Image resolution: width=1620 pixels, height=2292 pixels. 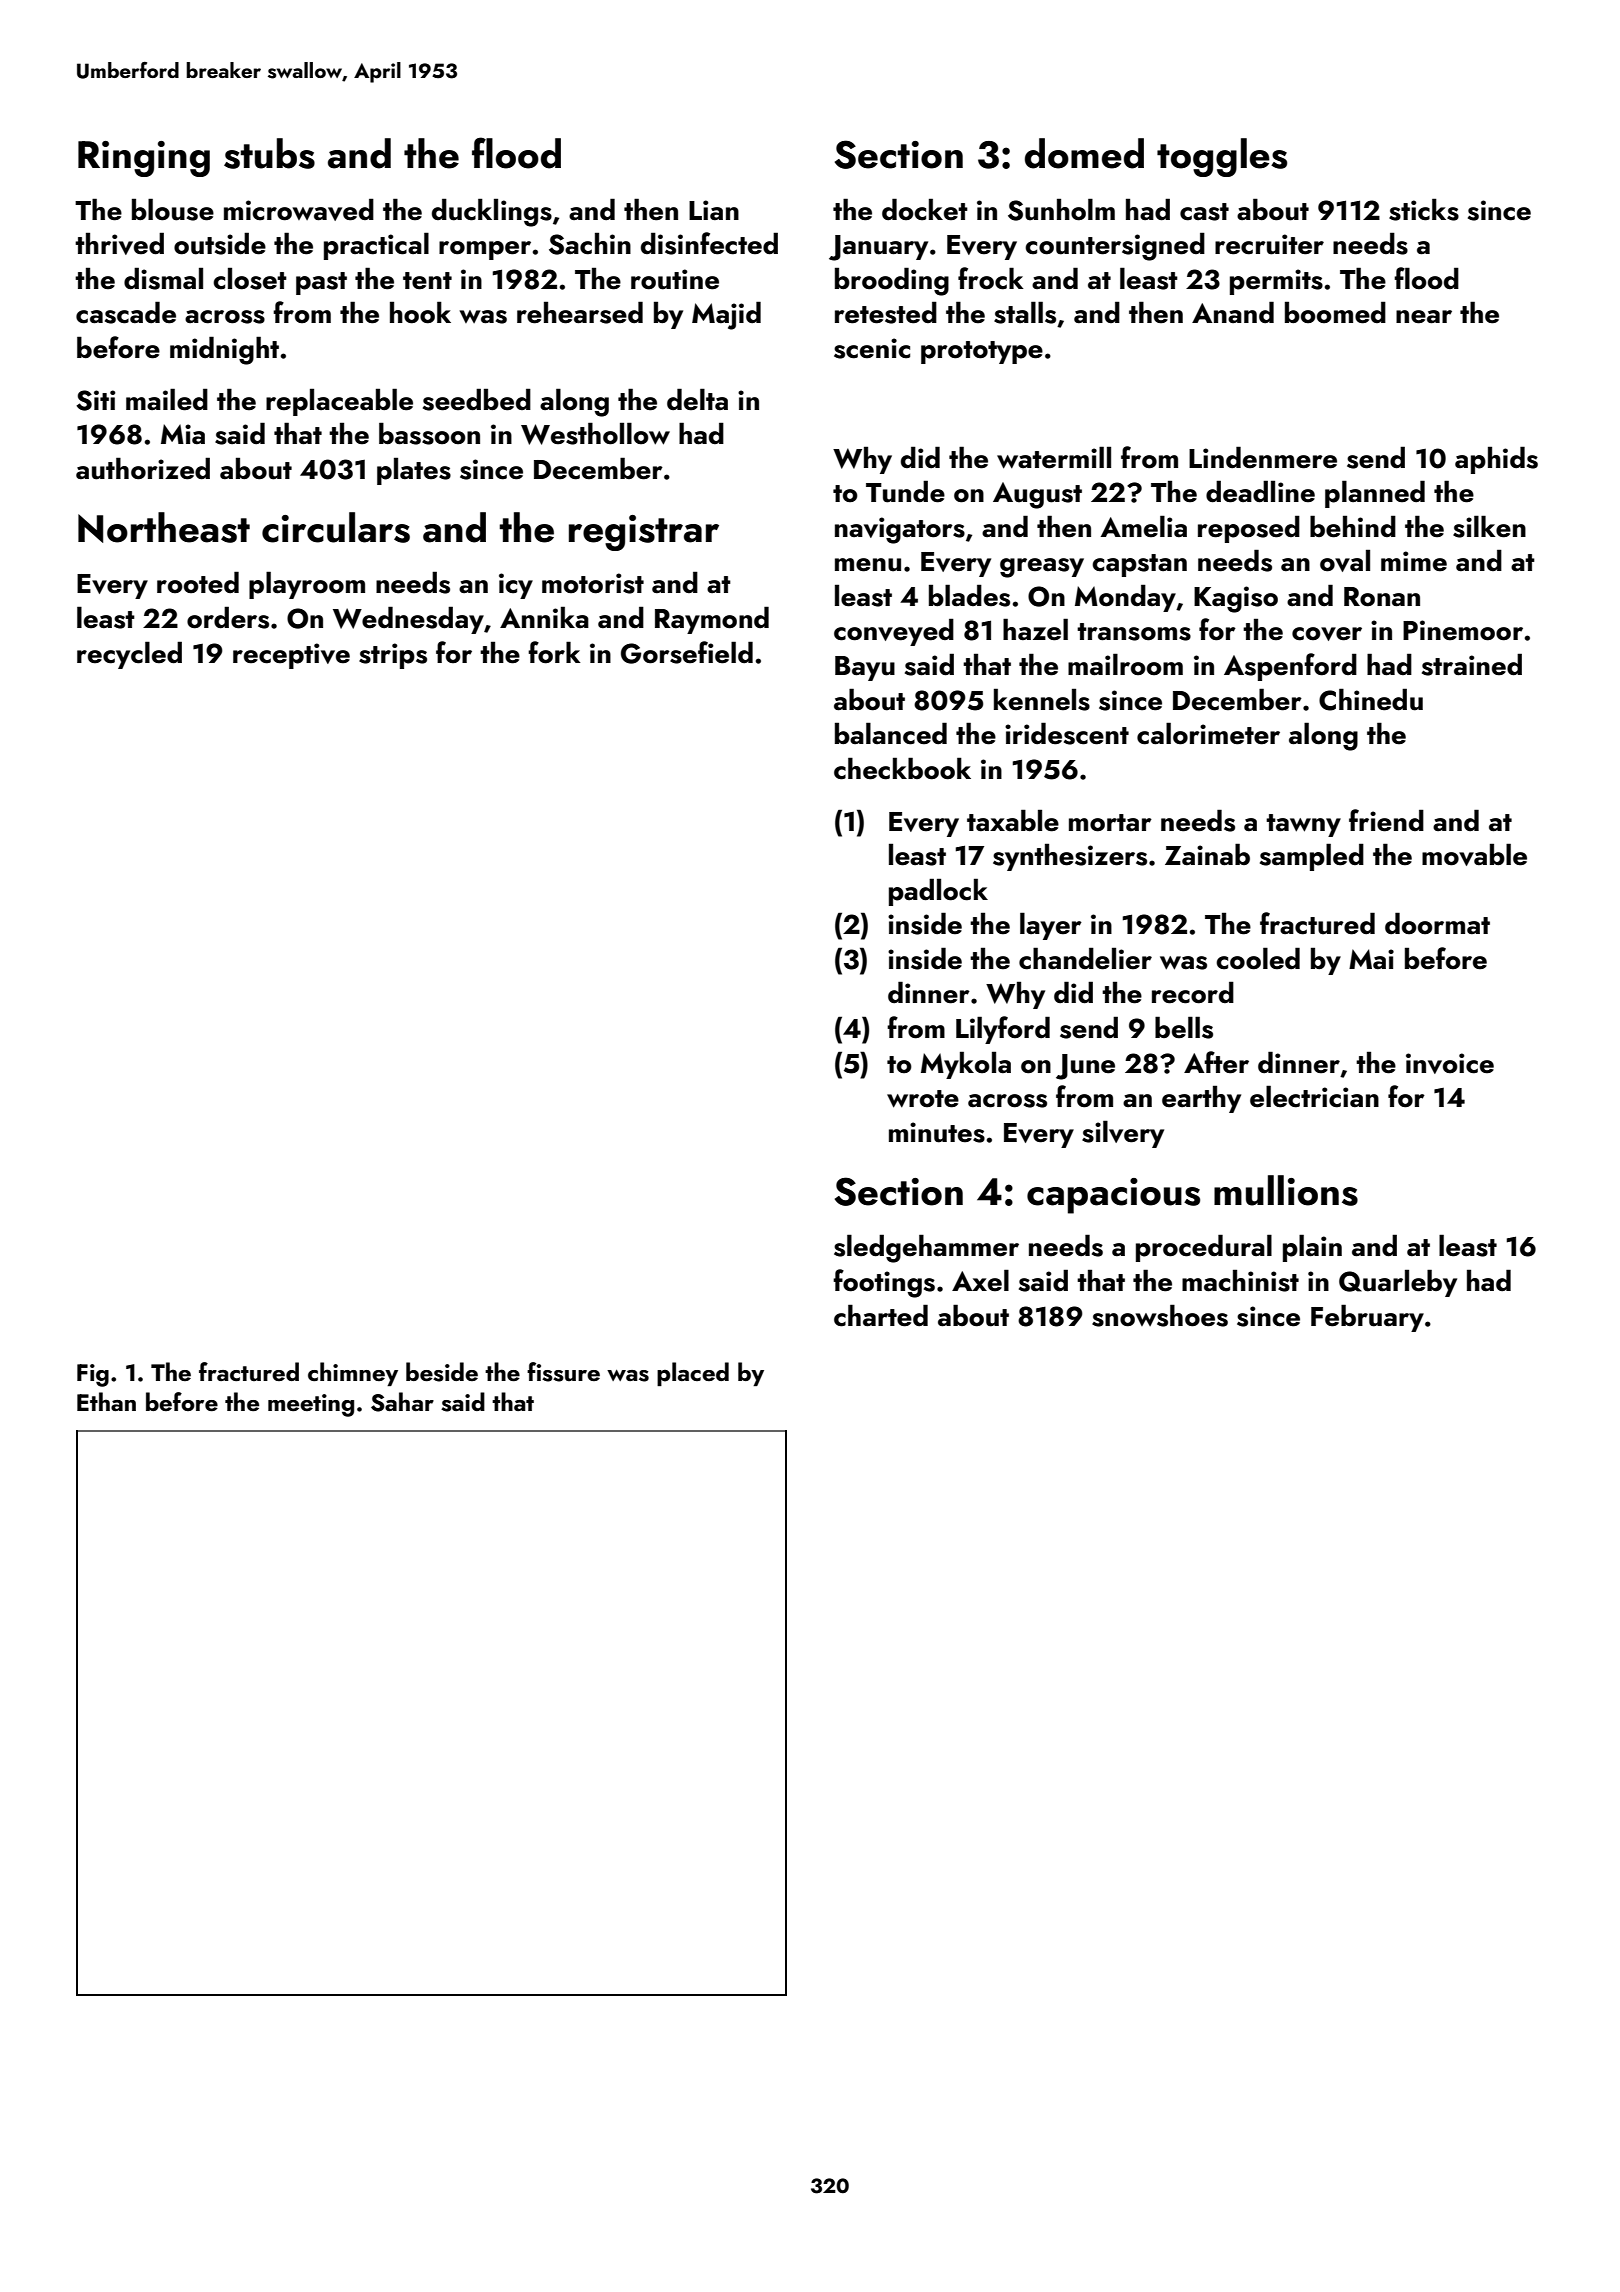 What do you see at coordinates (892, 281) in the document?
I see `brooding` at bounding box center [892, 281].
